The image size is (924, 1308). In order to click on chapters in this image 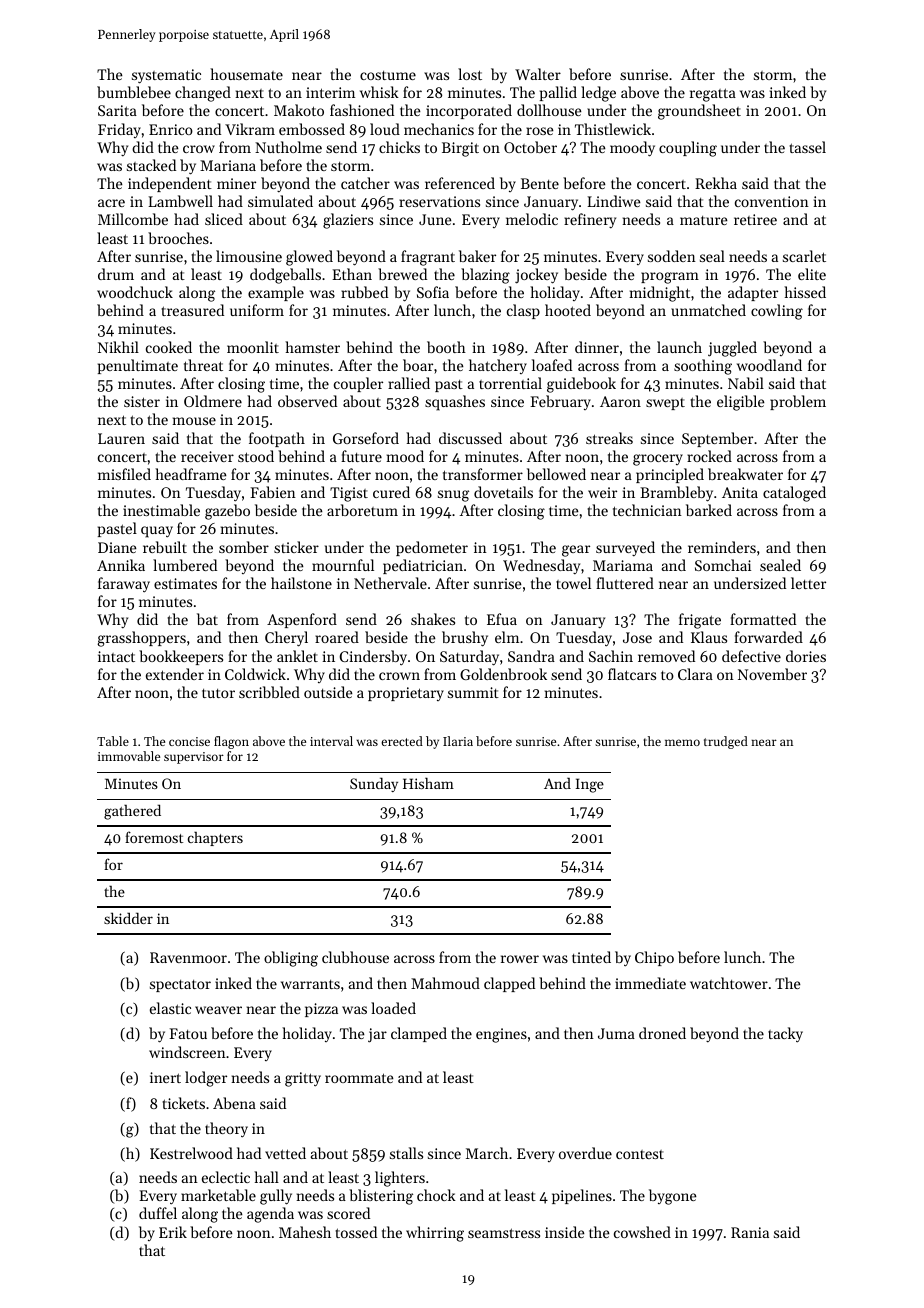, I will do `click(215, 838)`.
